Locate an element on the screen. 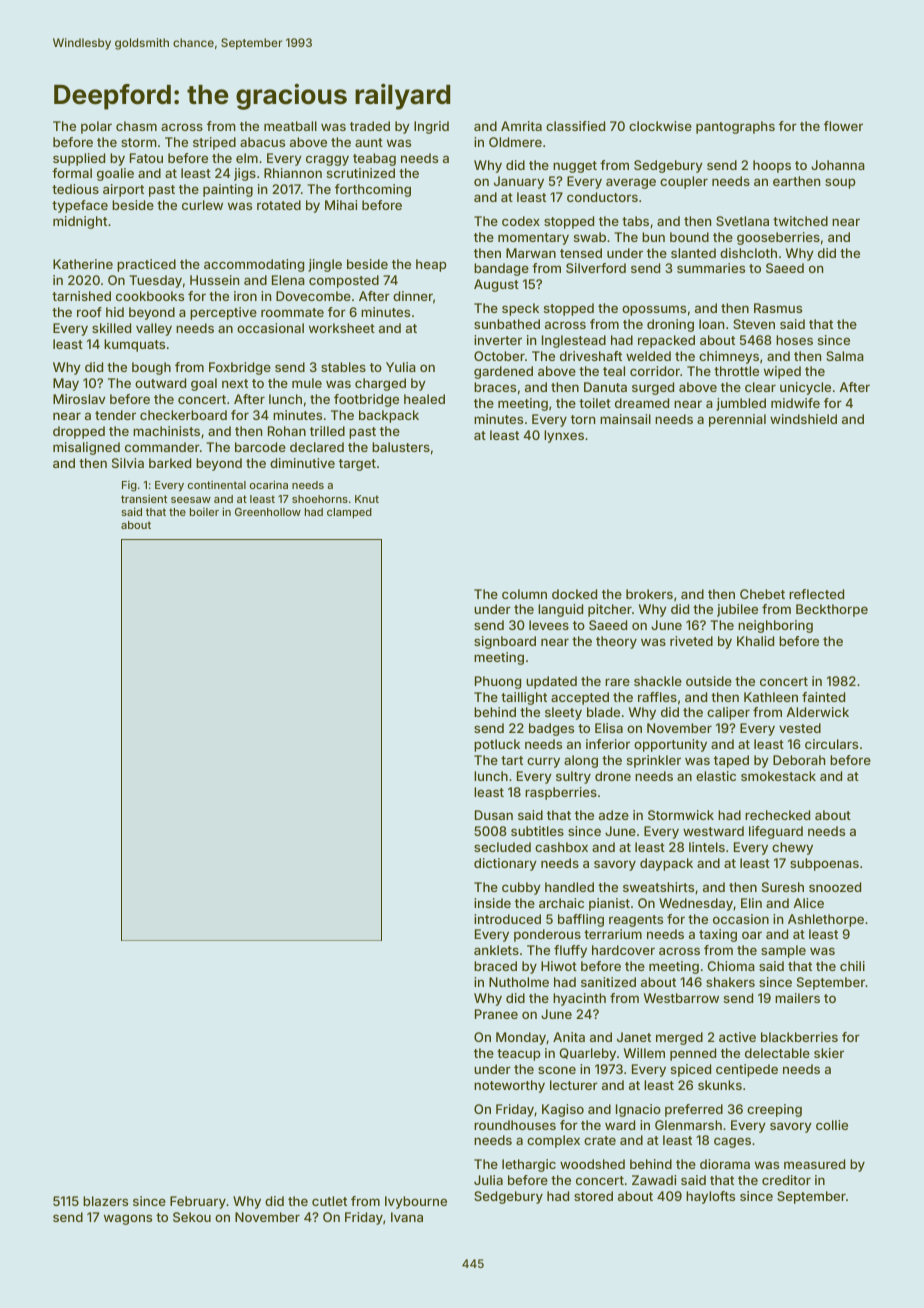 This screenshot has width=924, height=1308. handled is located at coordinates (569, 887).
